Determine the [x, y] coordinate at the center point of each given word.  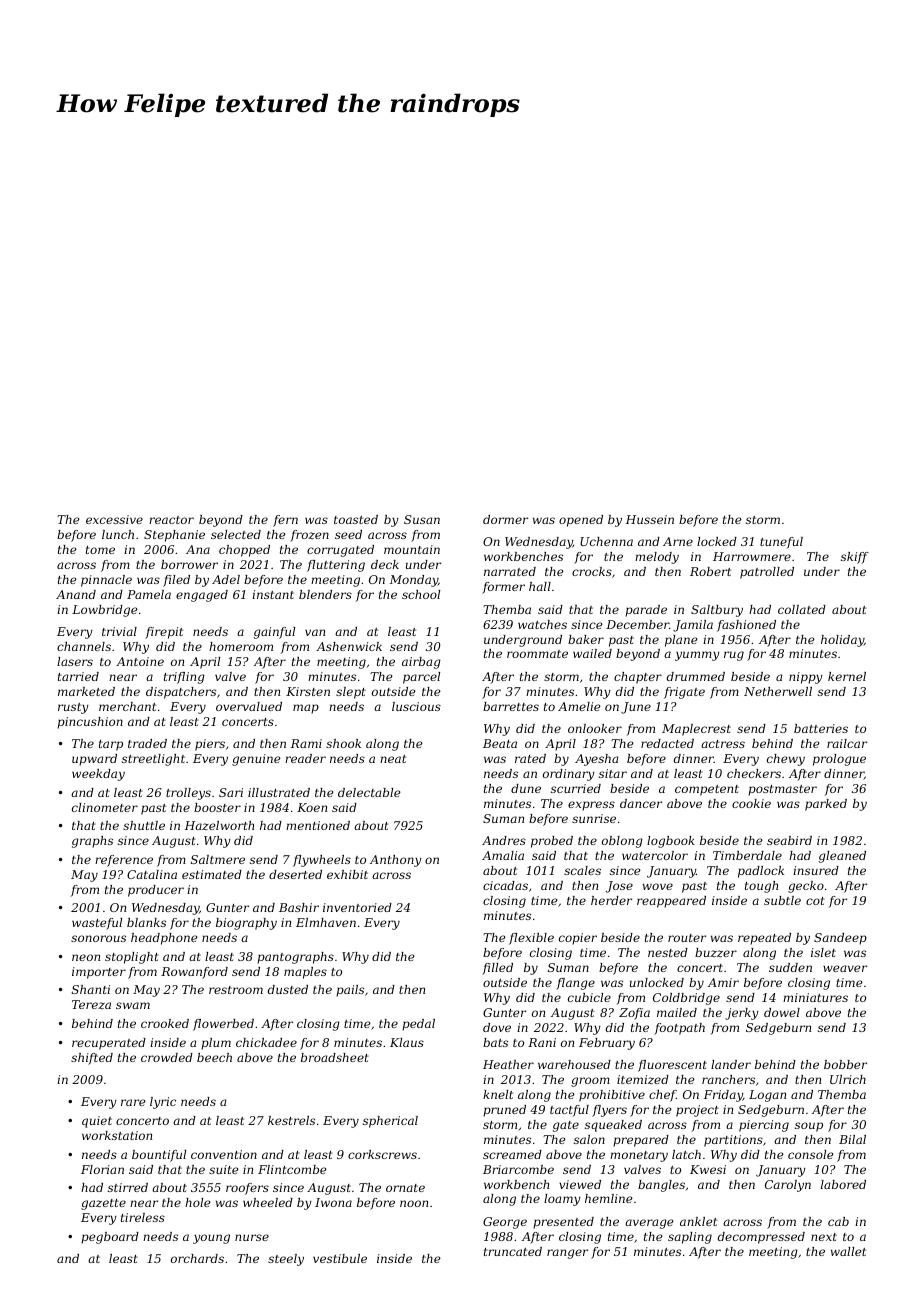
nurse [252, 1237]
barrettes [511, 706]
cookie [751, 803]
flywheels [322, 861]
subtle [782, 900]
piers [210, 745]
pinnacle [106, 581]
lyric [163, 1103]
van [315, 632]
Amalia [503, 855]
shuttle [144, 825]
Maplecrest [696, 730]
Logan [767, 1096]
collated [802, 609]
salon [589, 1139]
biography [246, 924]
